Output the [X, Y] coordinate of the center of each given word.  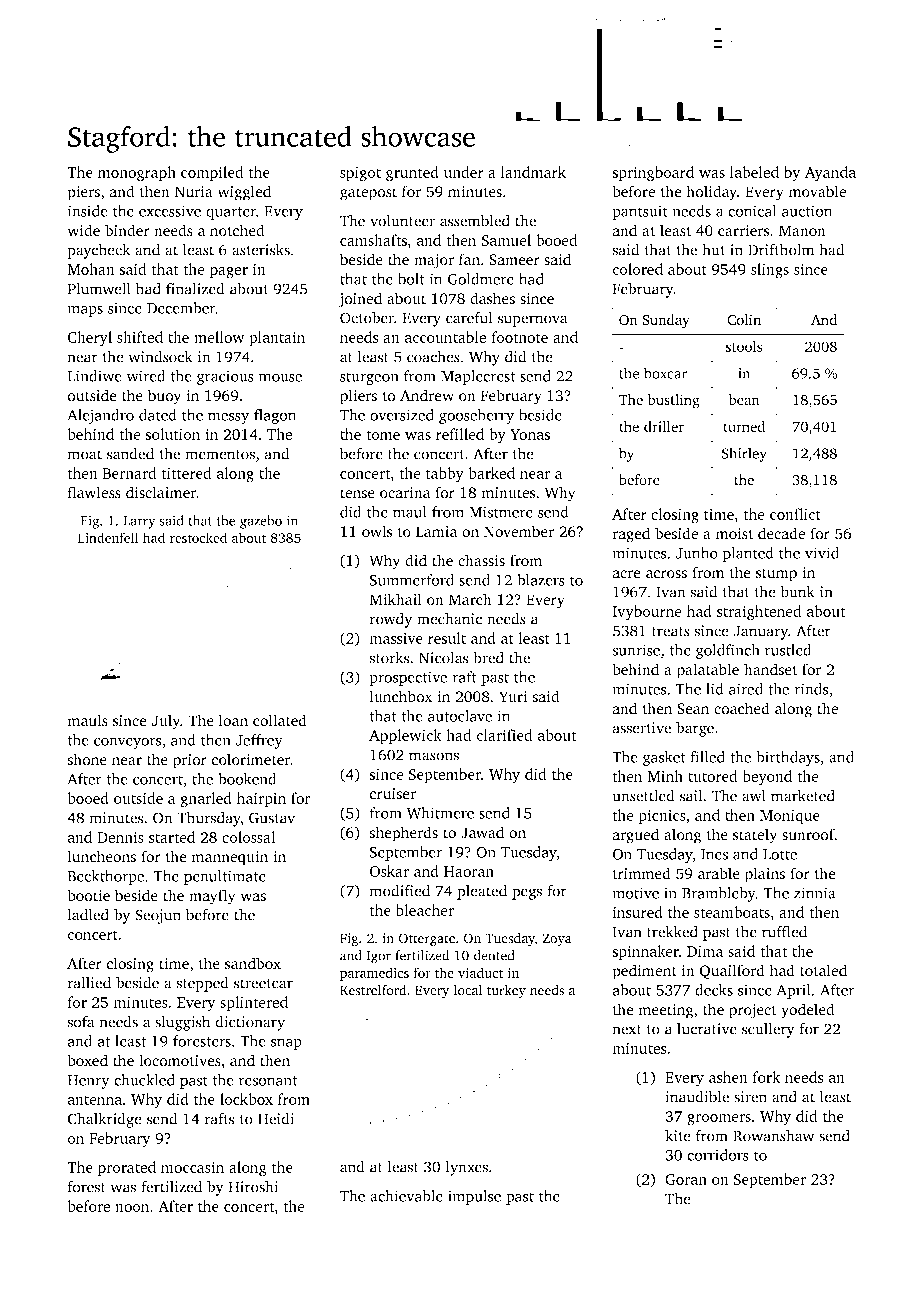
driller [664, 426]
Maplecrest [478, 377]
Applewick [405, 737]
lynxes [467, 1168]
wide [83, 230]
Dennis [121, 837]
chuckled [144, 1080]
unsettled [643, 796]
